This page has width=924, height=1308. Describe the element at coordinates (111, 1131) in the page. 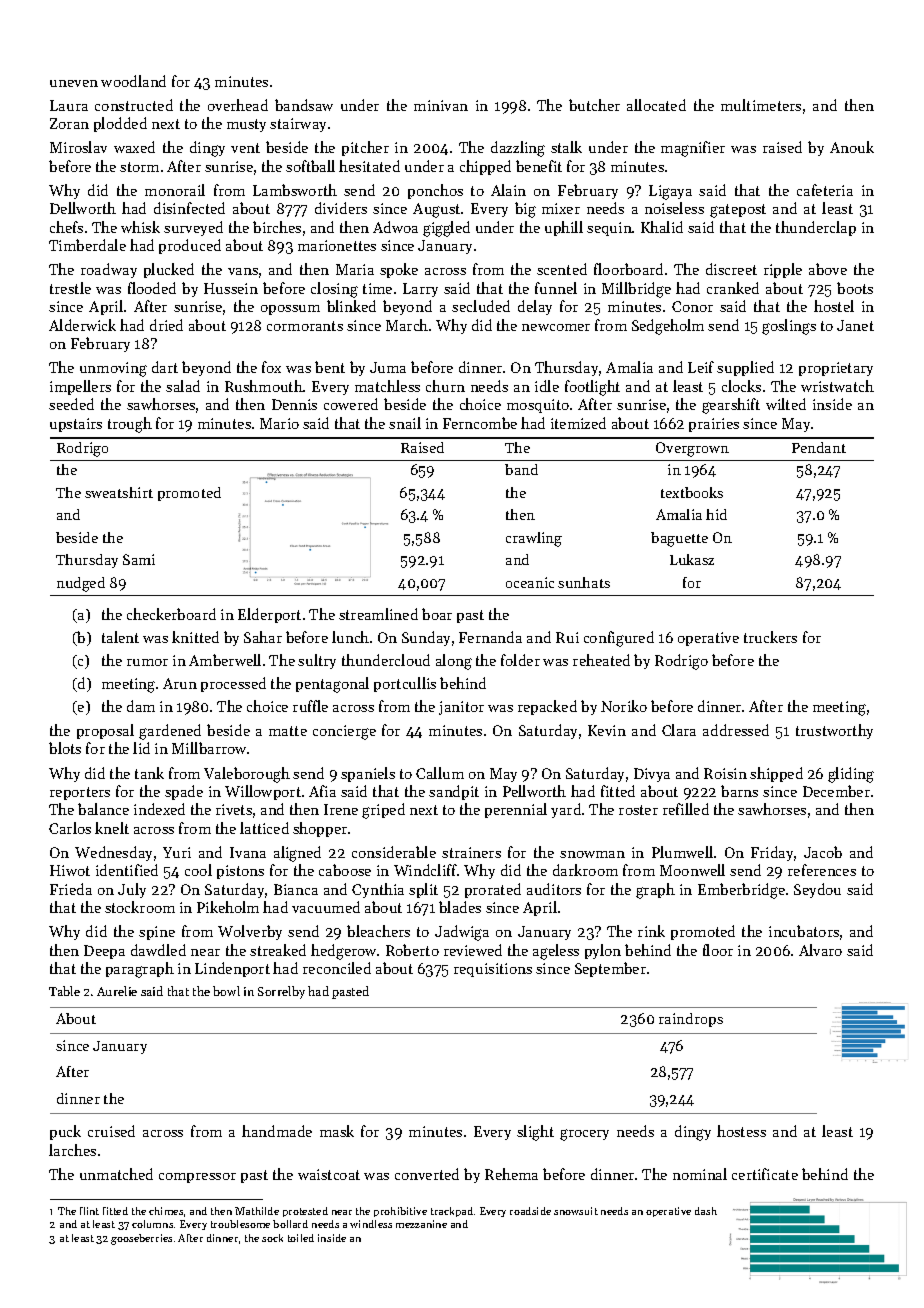

I see `cruised` at that location.
